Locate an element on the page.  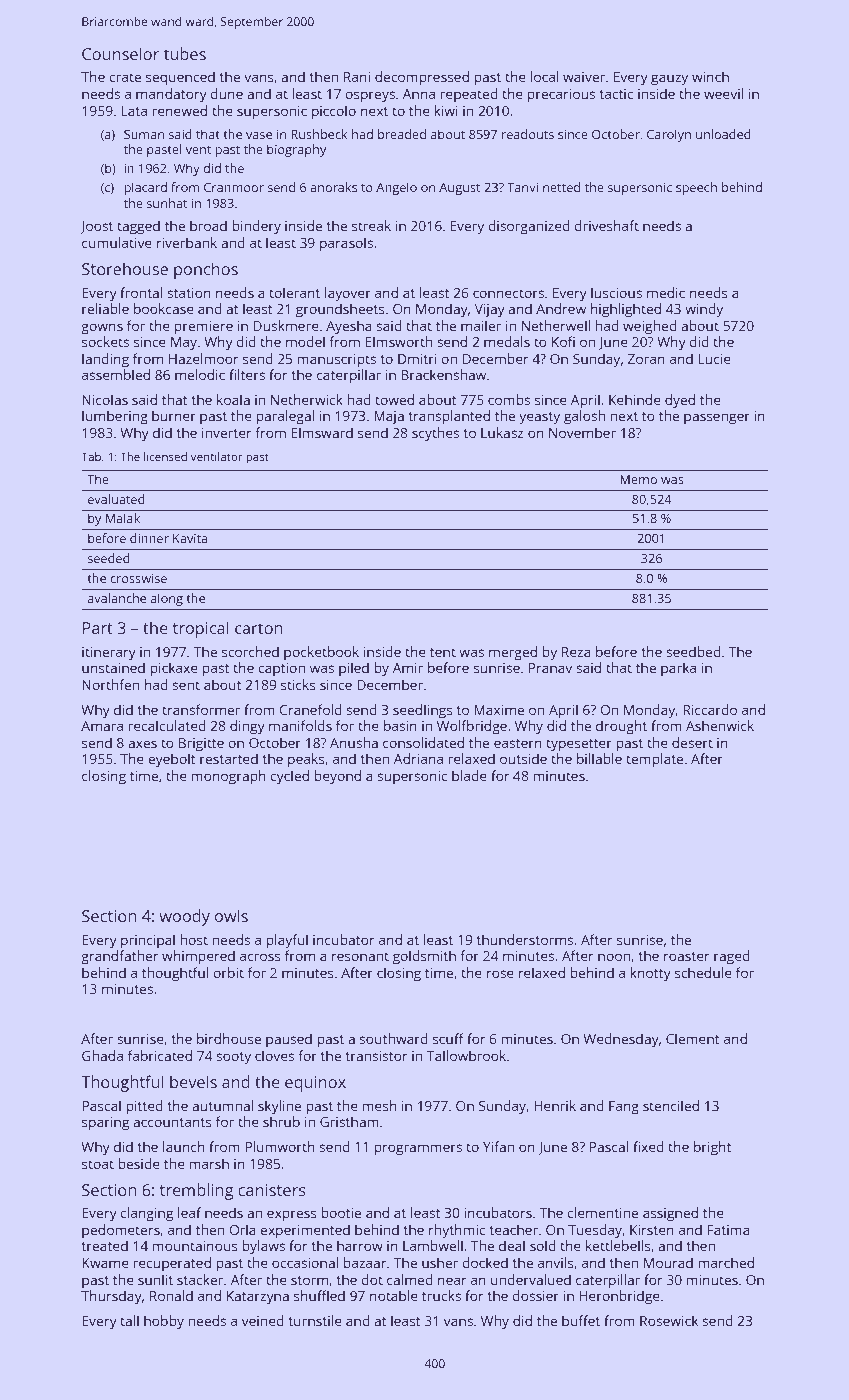
passenger is located at coordinates (717, 419).
